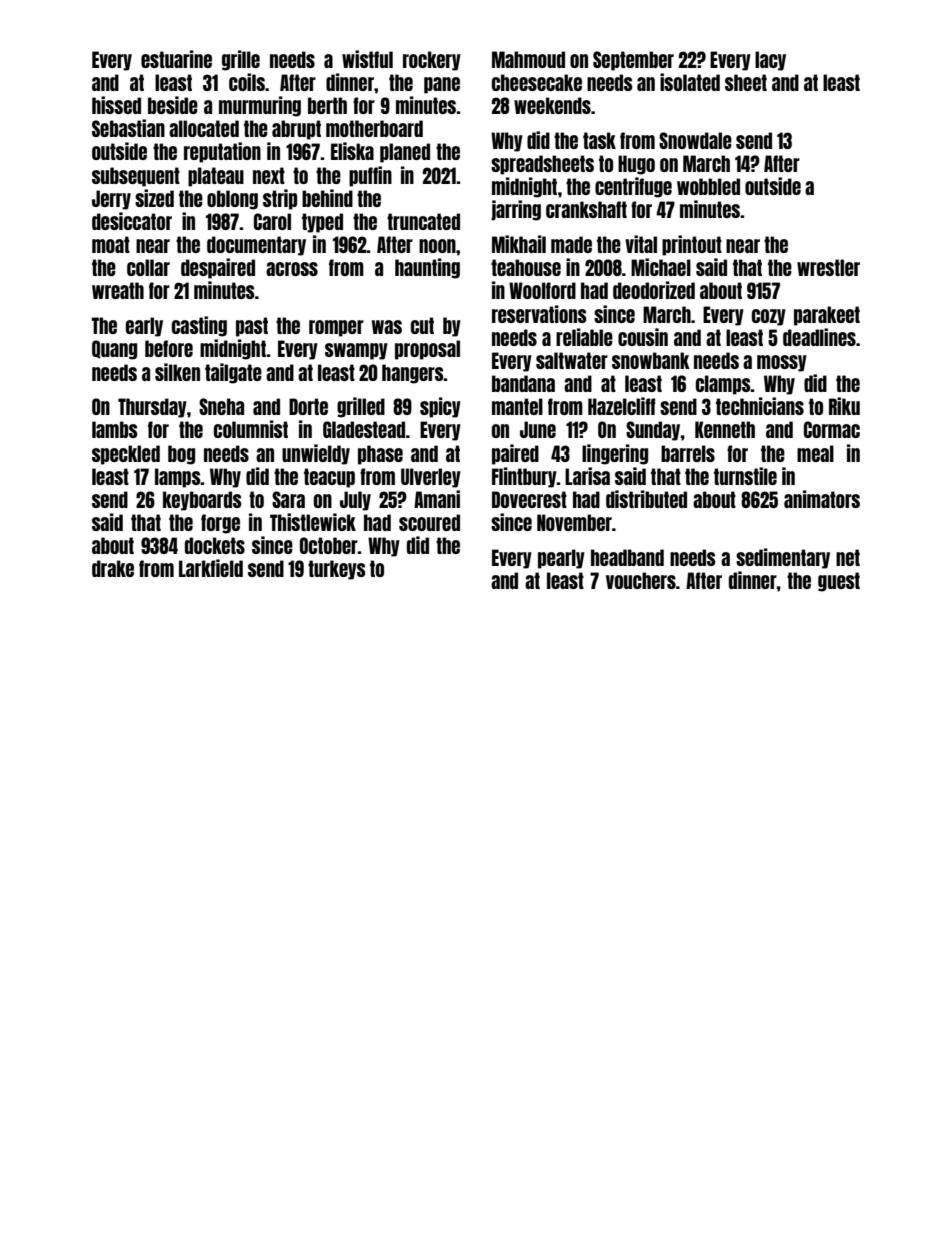 The height and width of the screenshot is (1233, 952). I want to click on speckled, so click(126, 455).
